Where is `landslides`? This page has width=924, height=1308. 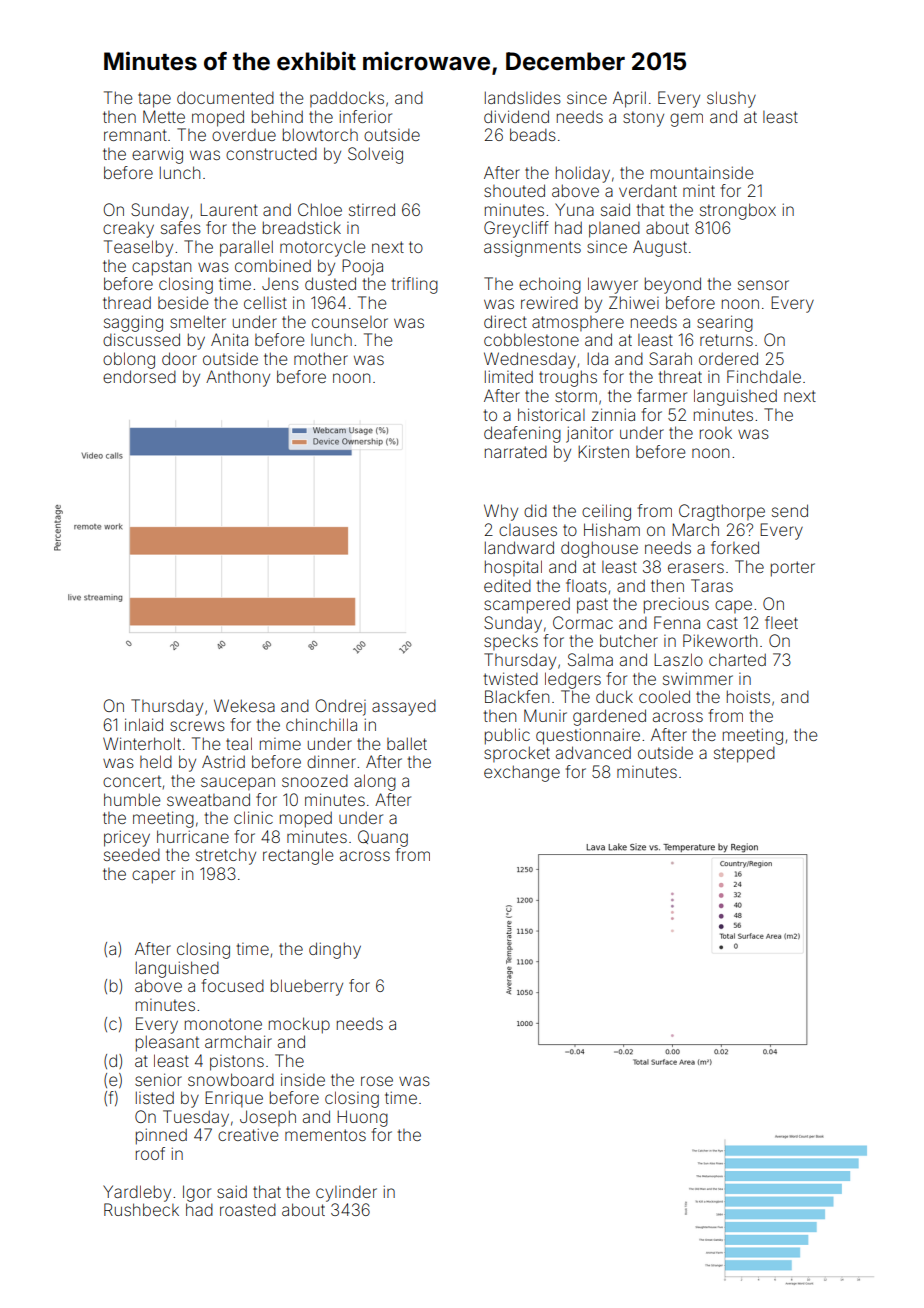 landslides is located at coordinates (523, 97).
